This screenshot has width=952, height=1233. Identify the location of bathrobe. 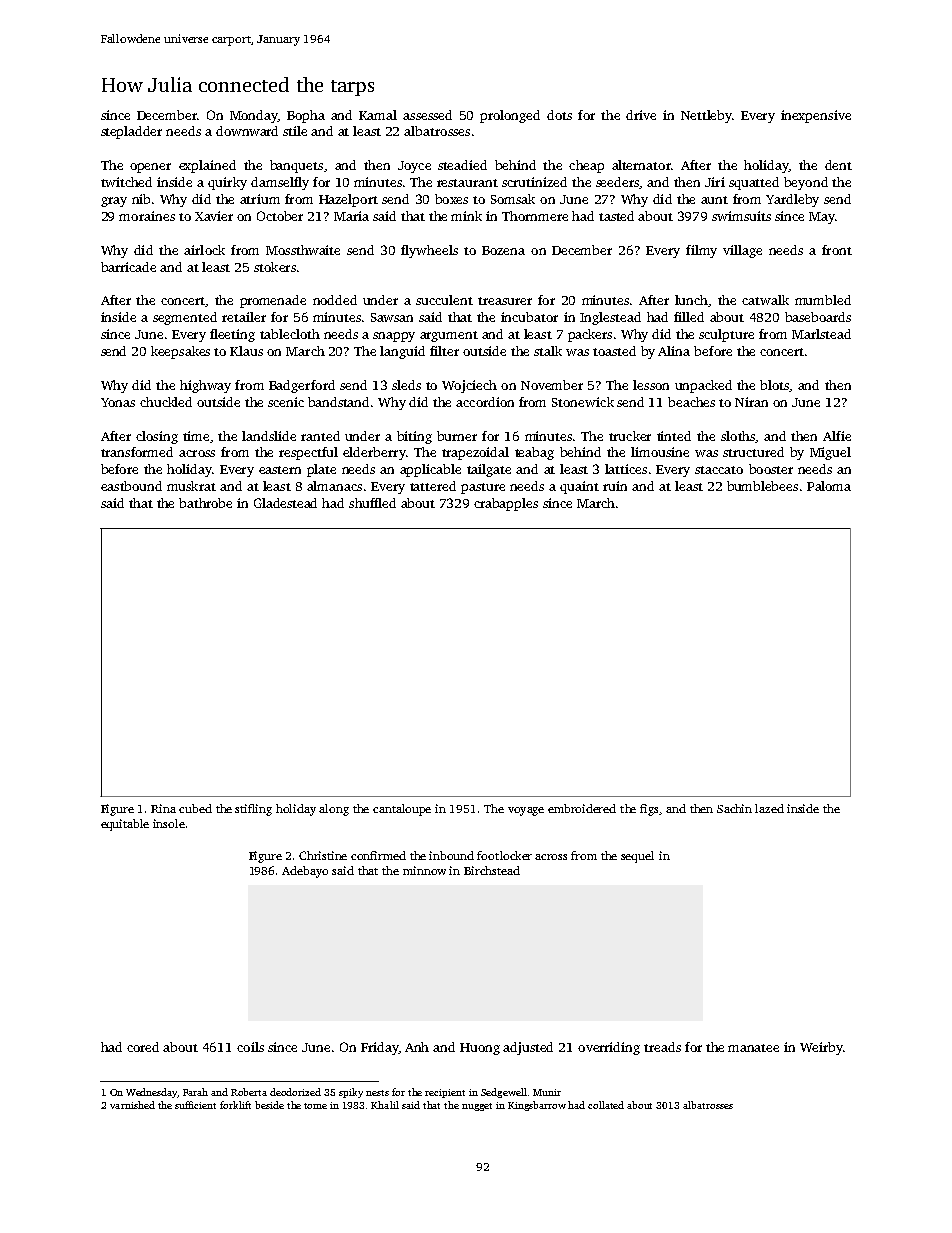
(205, 503).
